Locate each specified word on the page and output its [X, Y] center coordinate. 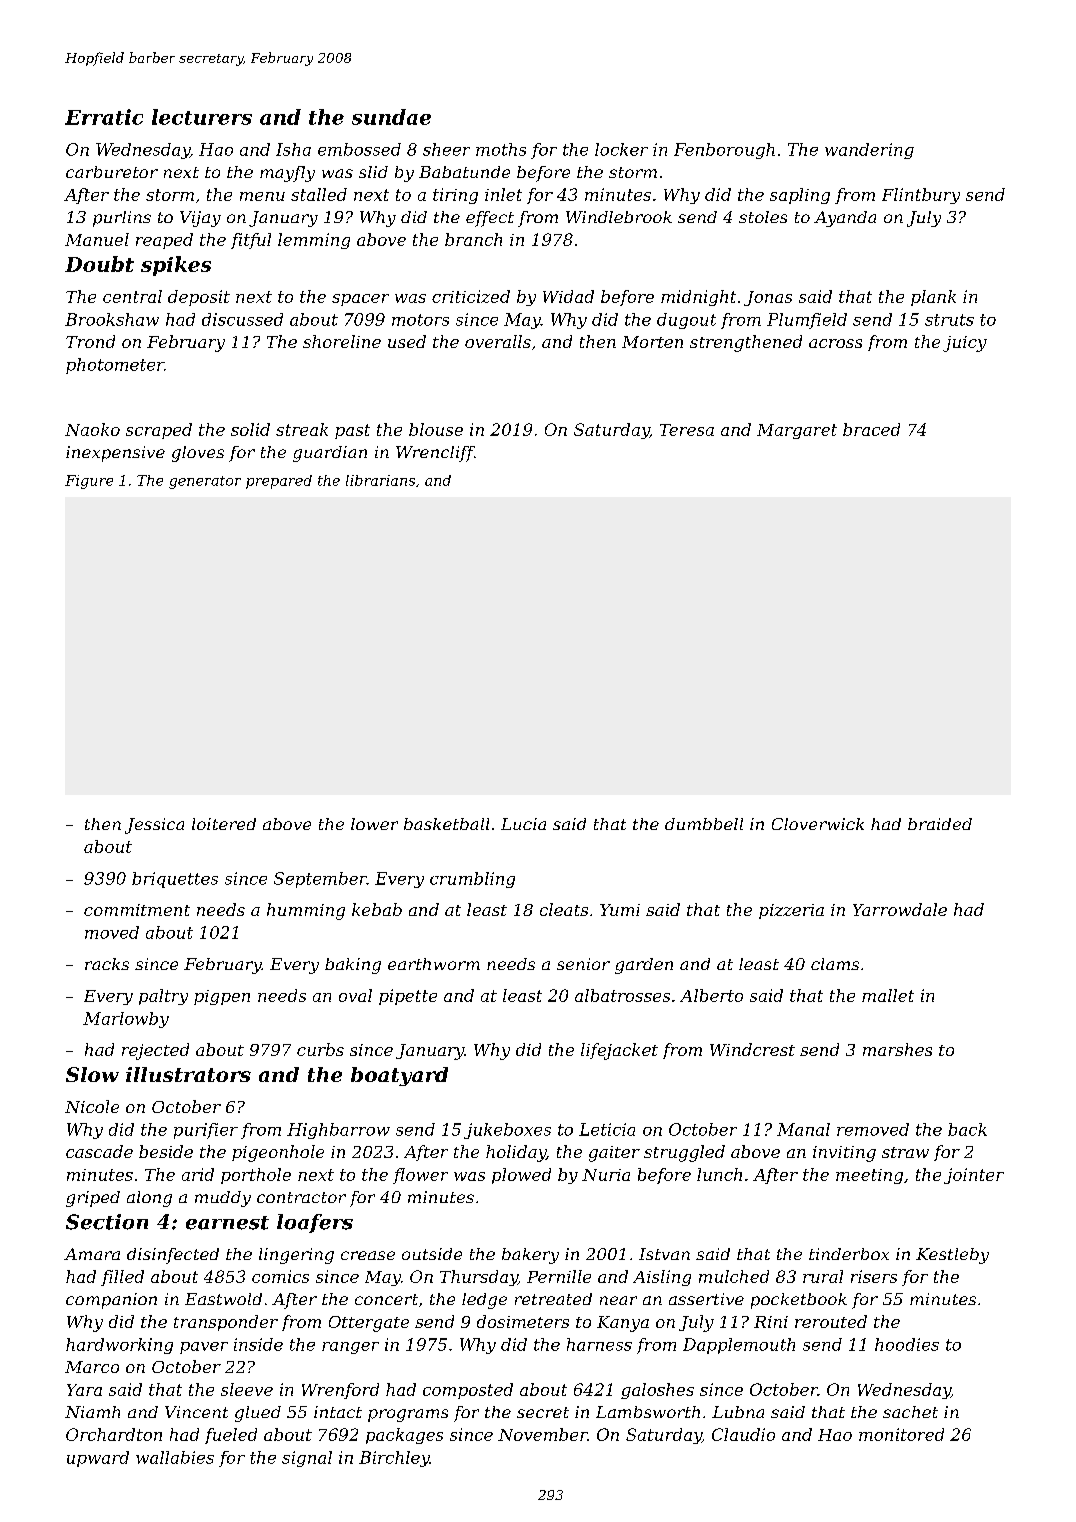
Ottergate [369, 1324]
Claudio [743, 1434]
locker [621, 149]
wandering [869, 151]
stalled [319, 194]
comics [280, 1276]
